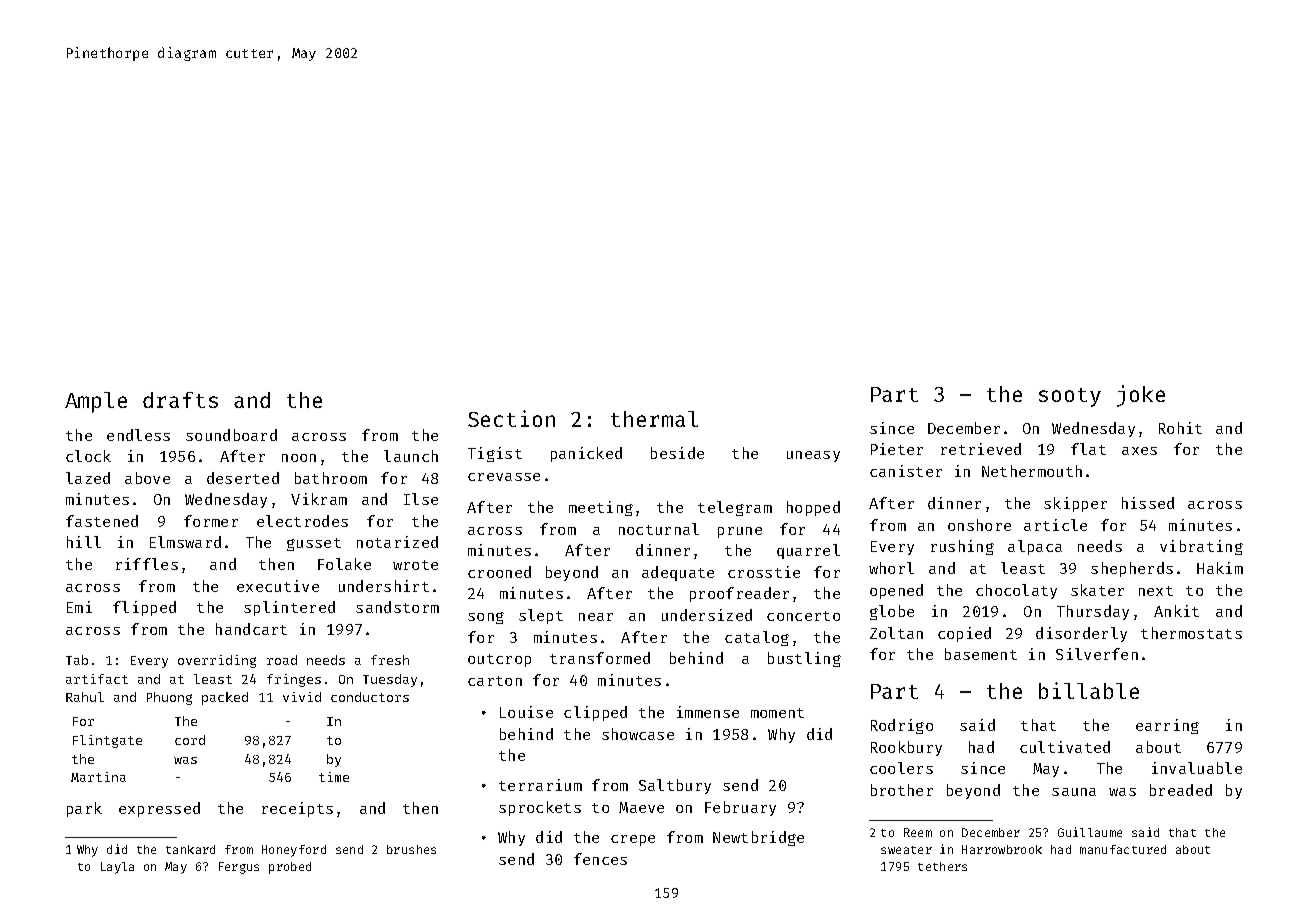  What do you see at coordinates (117, 868) in the screenshot?
I see `Layla` at bounding box center [117, 868].
